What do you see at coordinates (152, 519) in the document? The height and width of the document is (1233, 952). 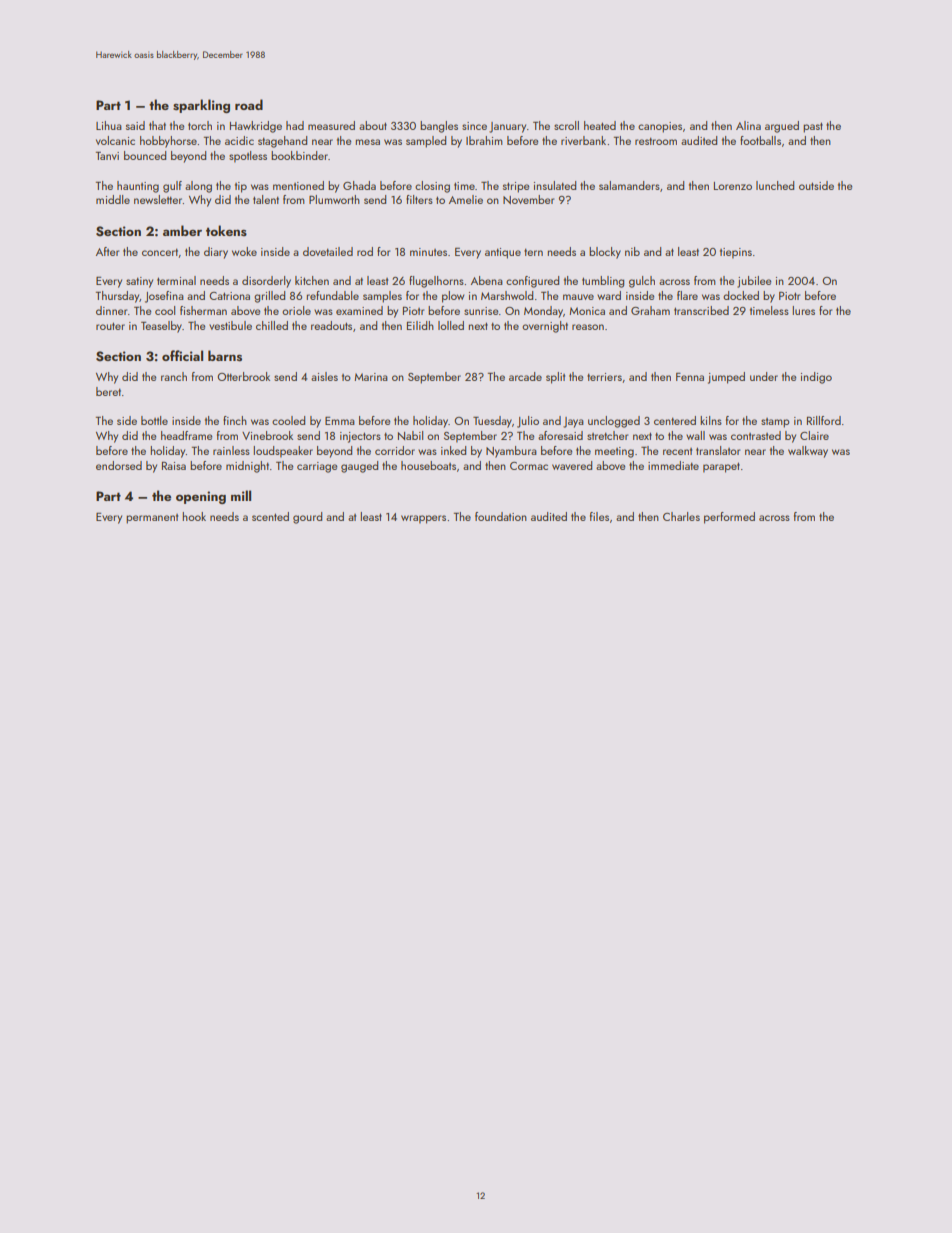 I see `permanent` at bounding box center [152, 519].
